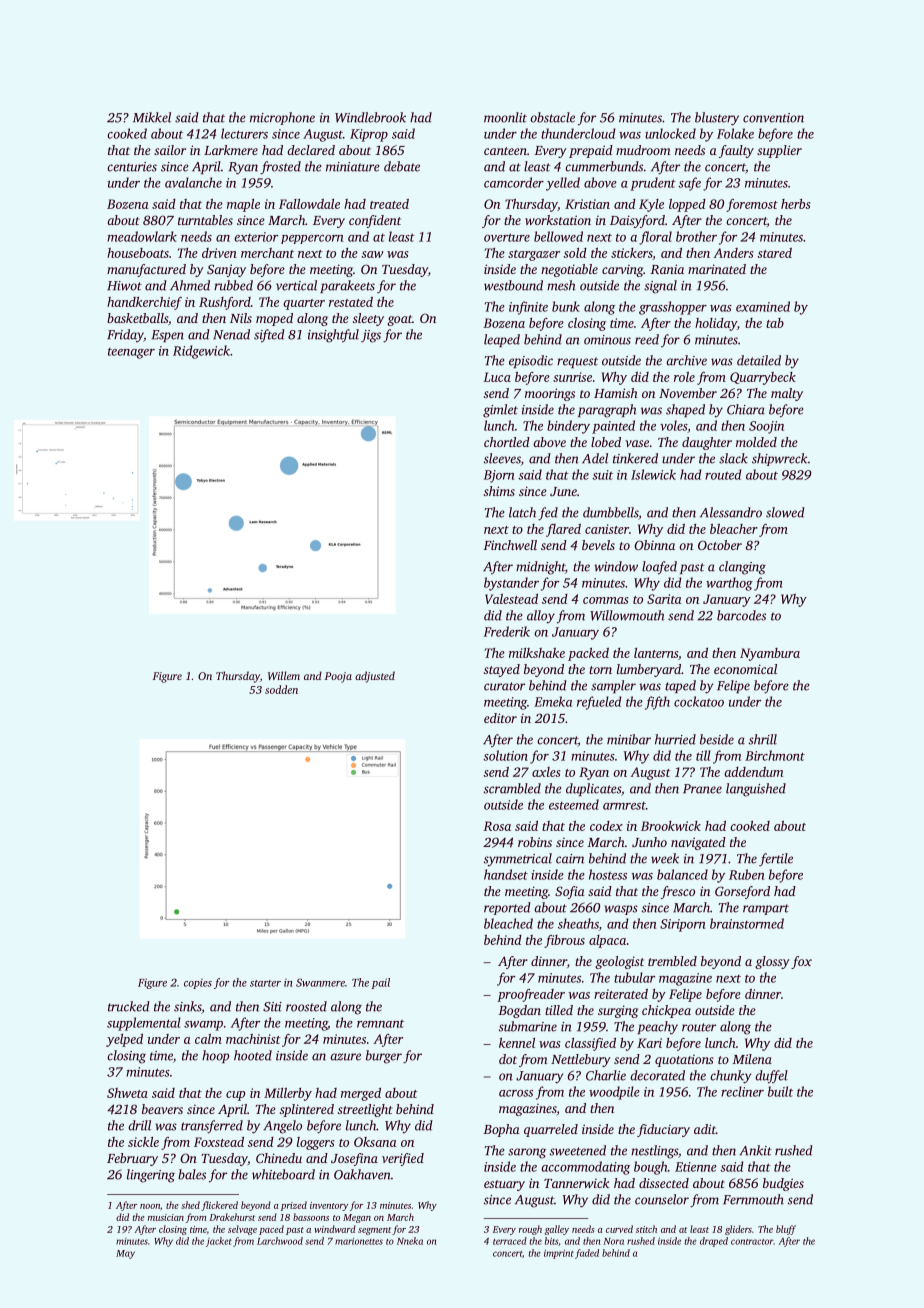 The image size is (924, 1308). I want to click on blustery, so click(717, 119).
